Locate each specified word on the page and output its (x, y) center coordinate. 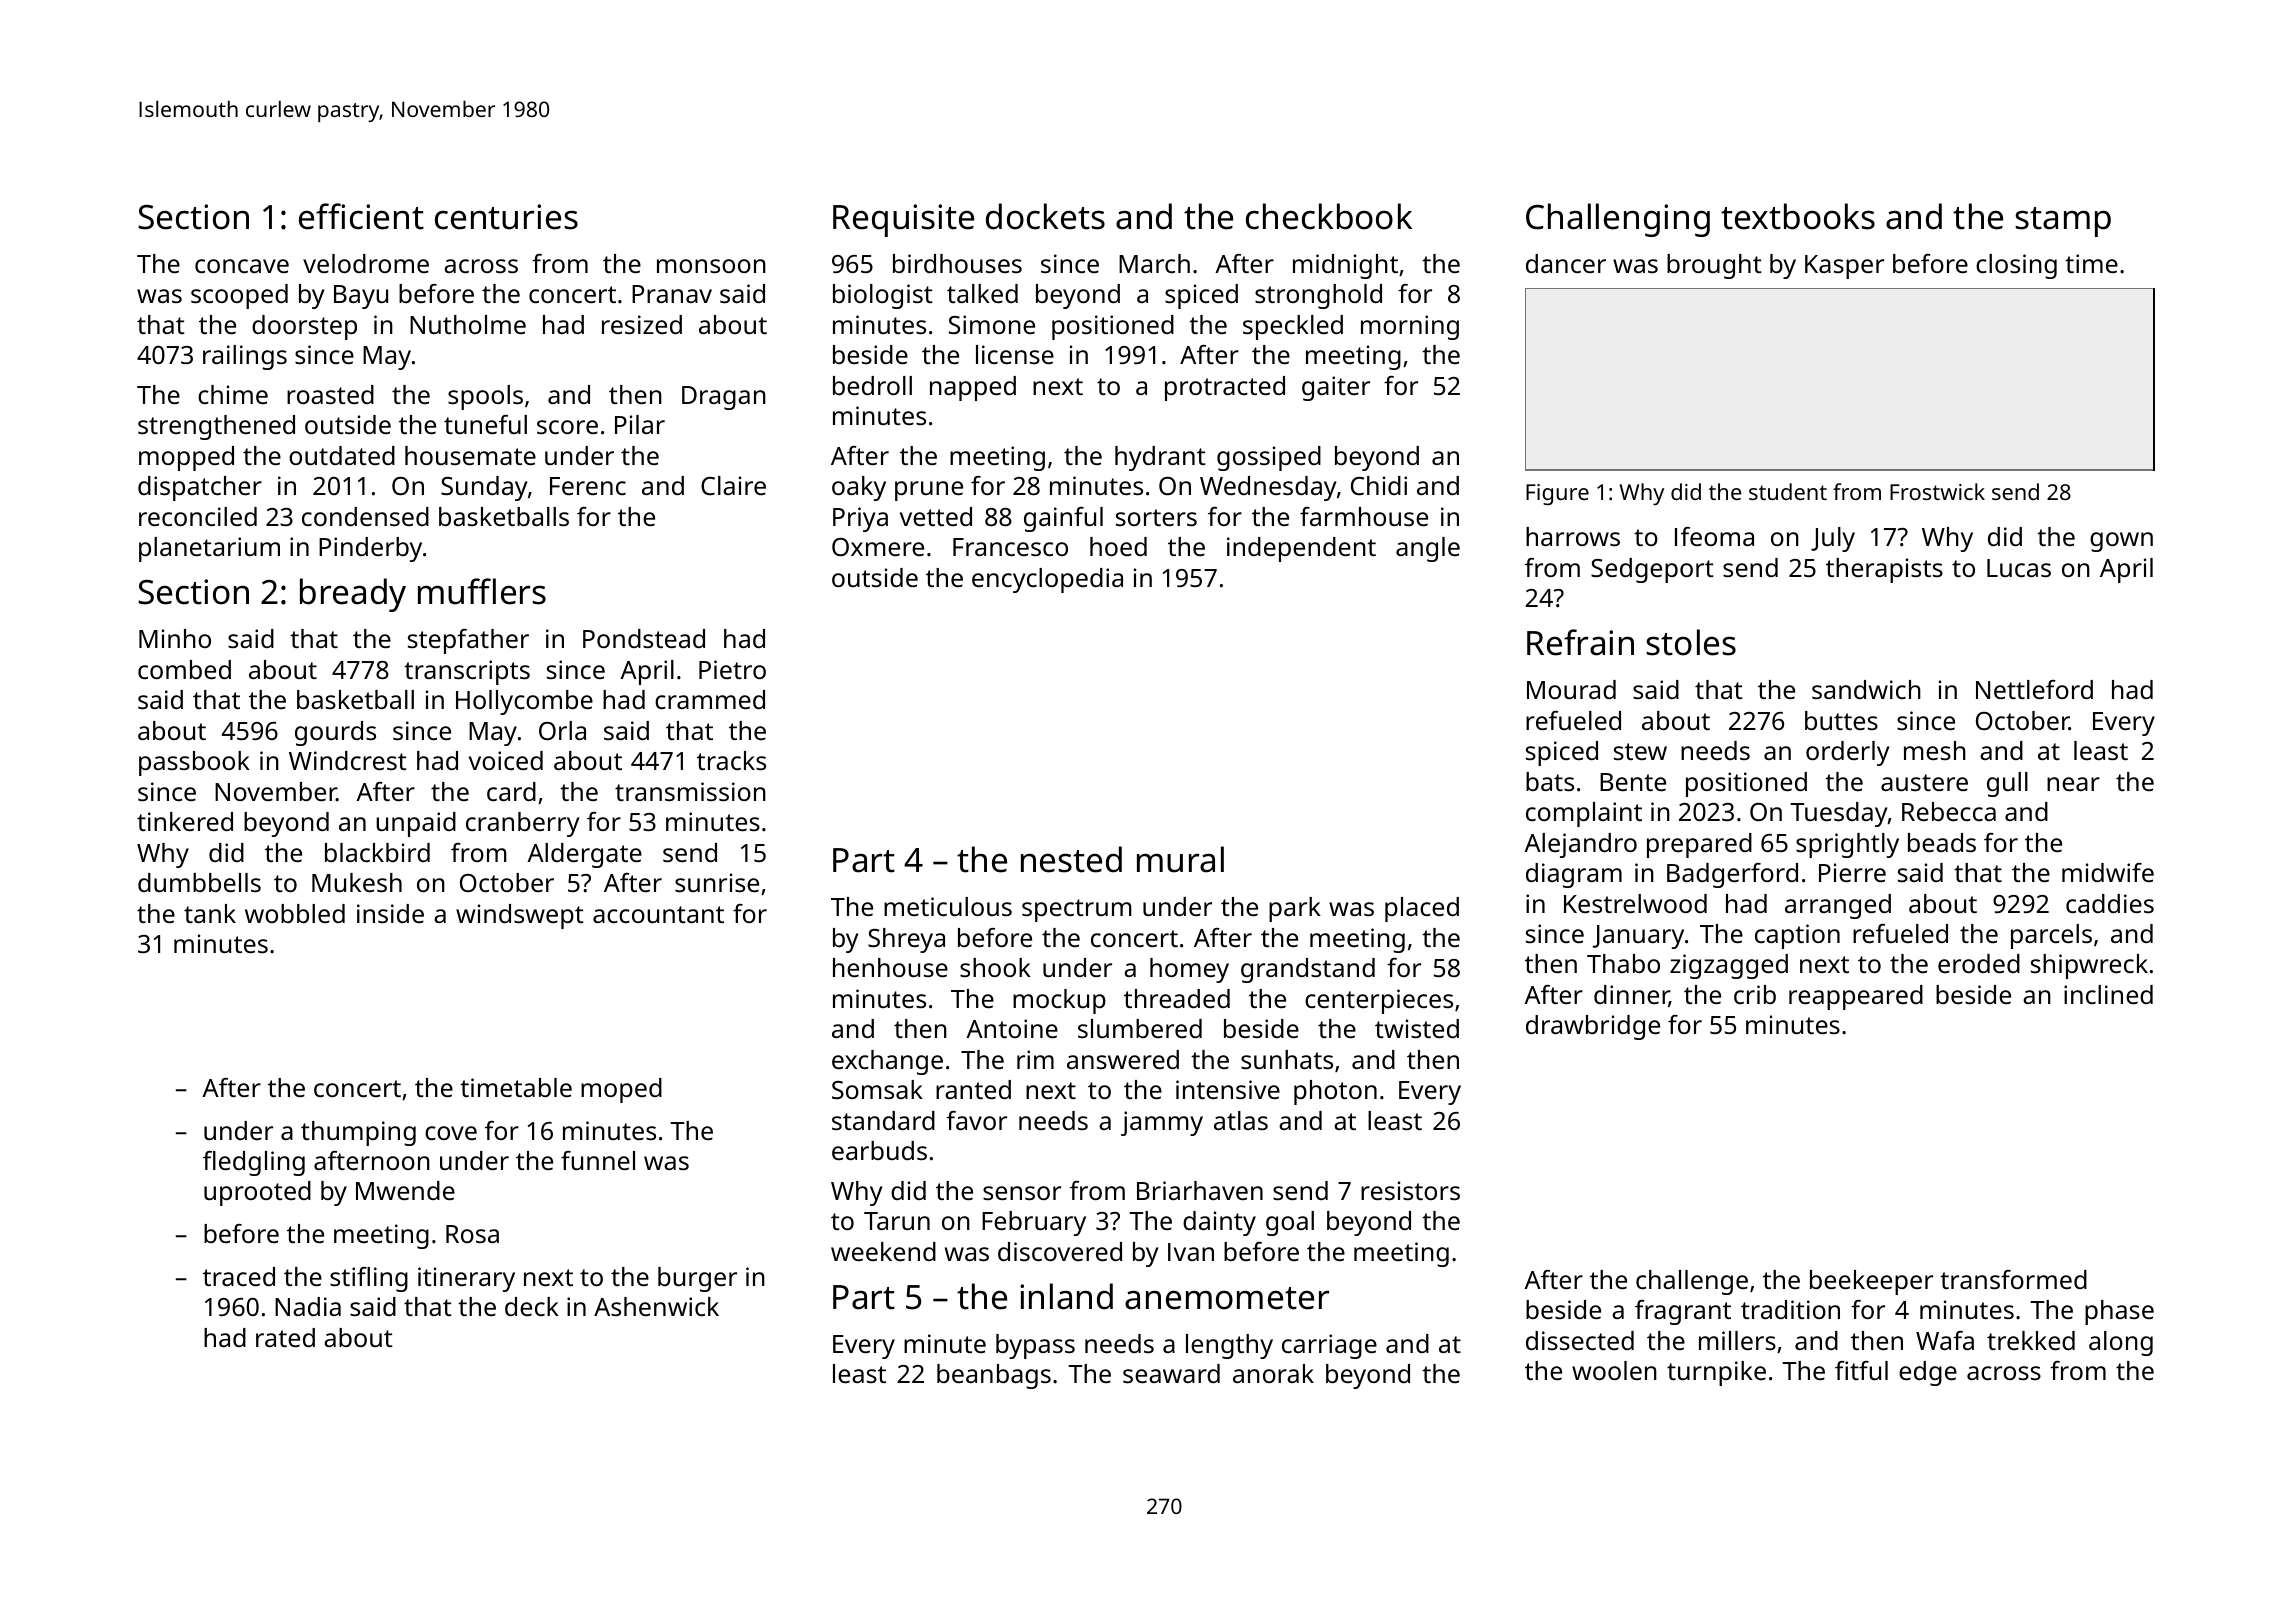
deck (532, 1306)
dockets (1045, 216)
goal (1290, 1223)
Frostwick (1937, 491)
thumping (358, 1133)
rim (1035, 1059)
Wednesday (1268, 488)
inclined (2108, 994)
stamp (2063, 222)
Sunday (484, 488)
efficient (361, 216)
